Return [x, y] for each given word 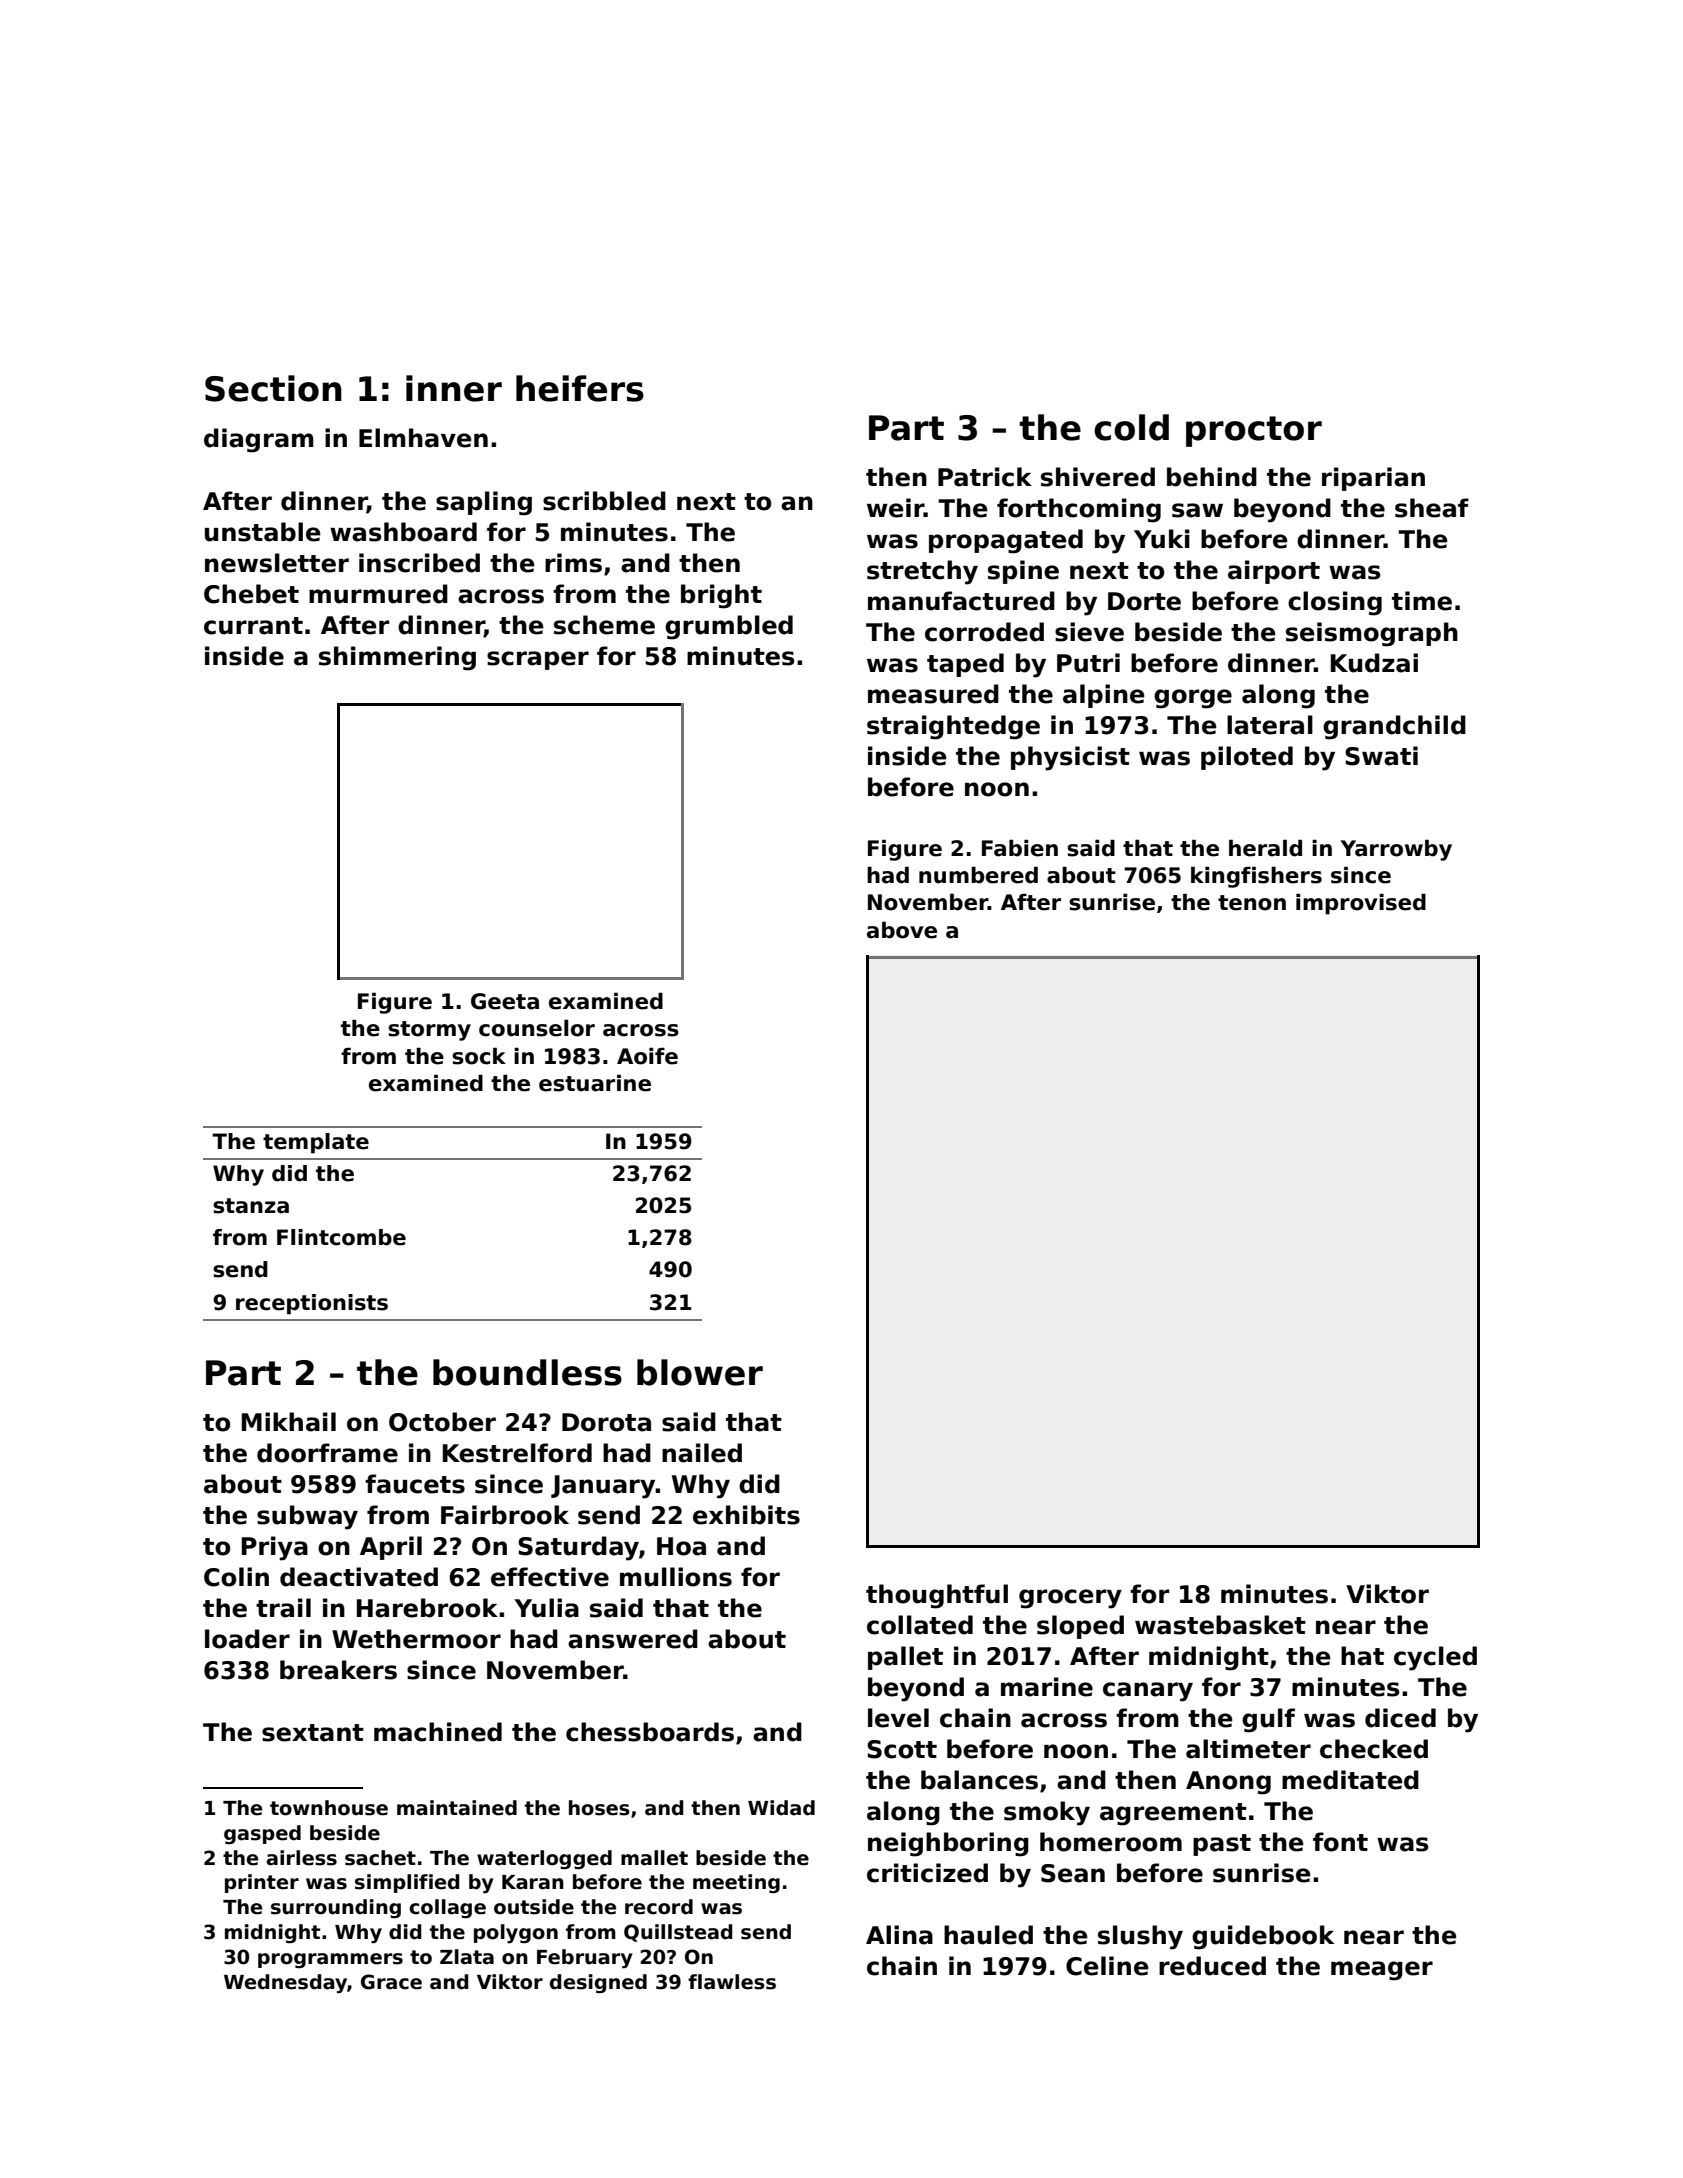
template [316, 1143]
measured [933, 694]
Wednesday [285, 1983]
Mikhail [289, 1422]
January [603, 1487]
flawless [732, 1982]
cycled [1435, 1658]
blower [700, 1372]
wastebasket [1220, 1625]
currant [253, 626]
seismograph [1372, 634]
